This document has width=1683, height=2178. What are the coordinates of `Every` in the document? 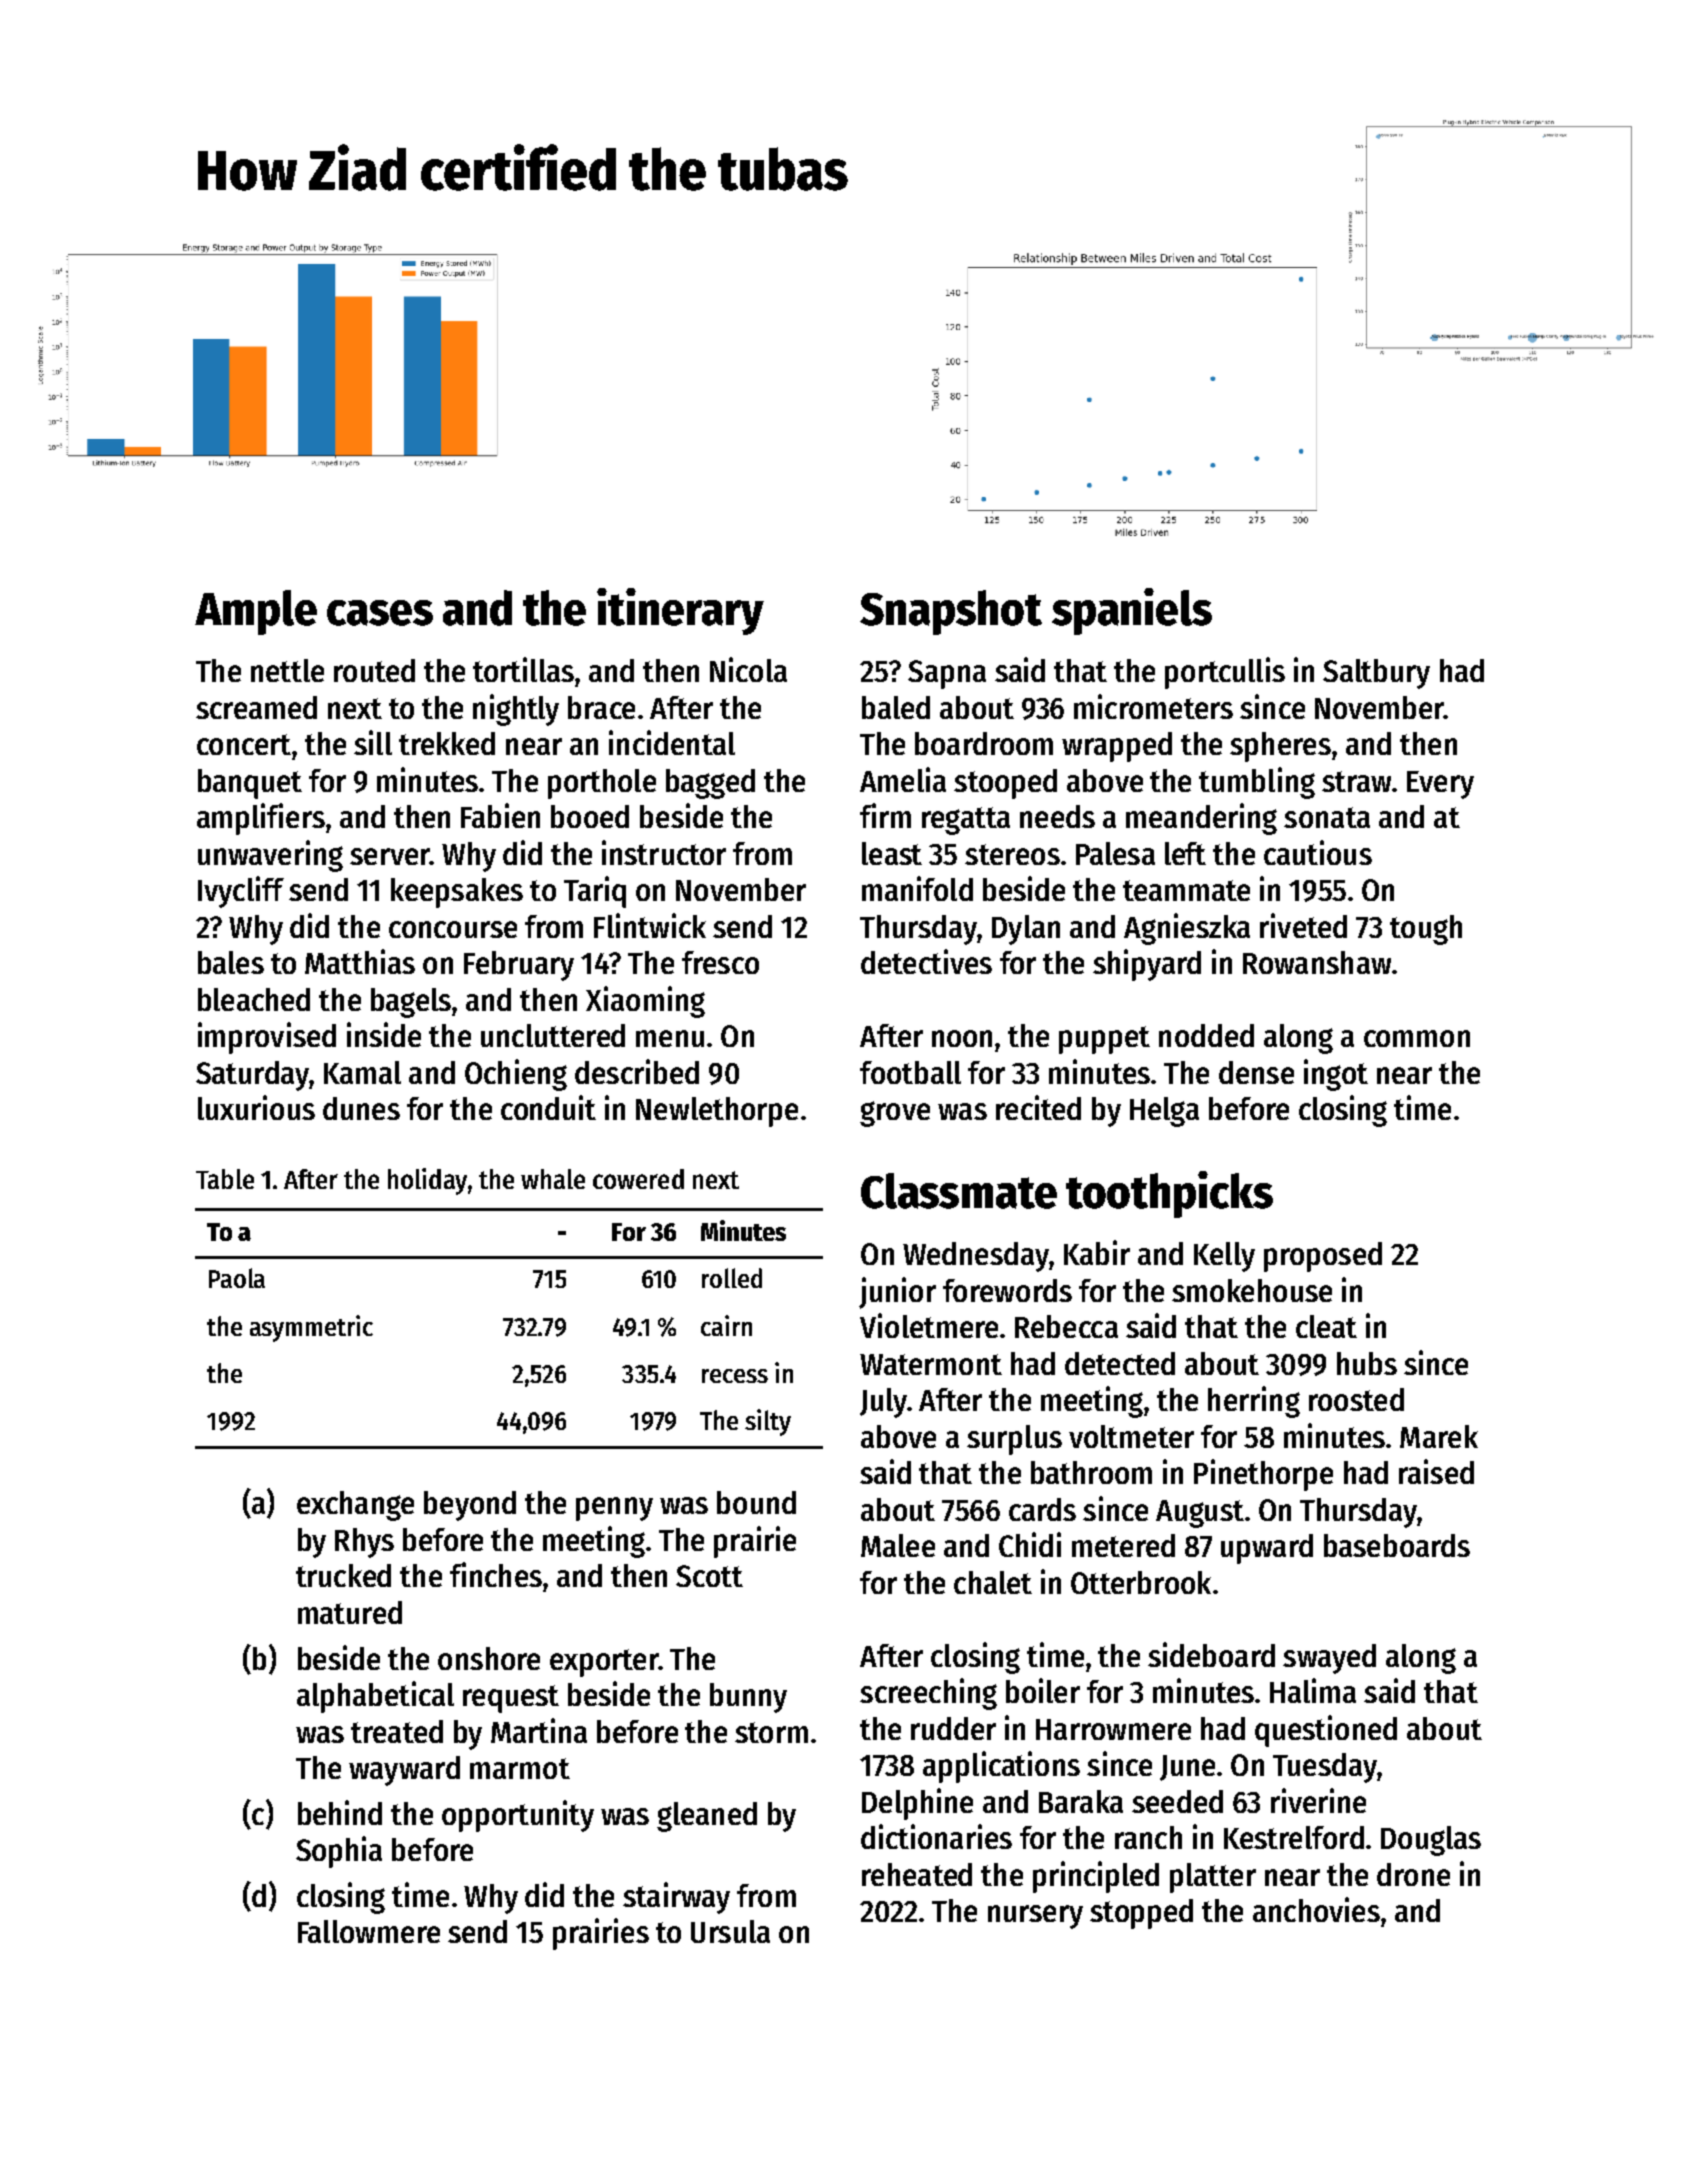 It's located at (1440, 785).
